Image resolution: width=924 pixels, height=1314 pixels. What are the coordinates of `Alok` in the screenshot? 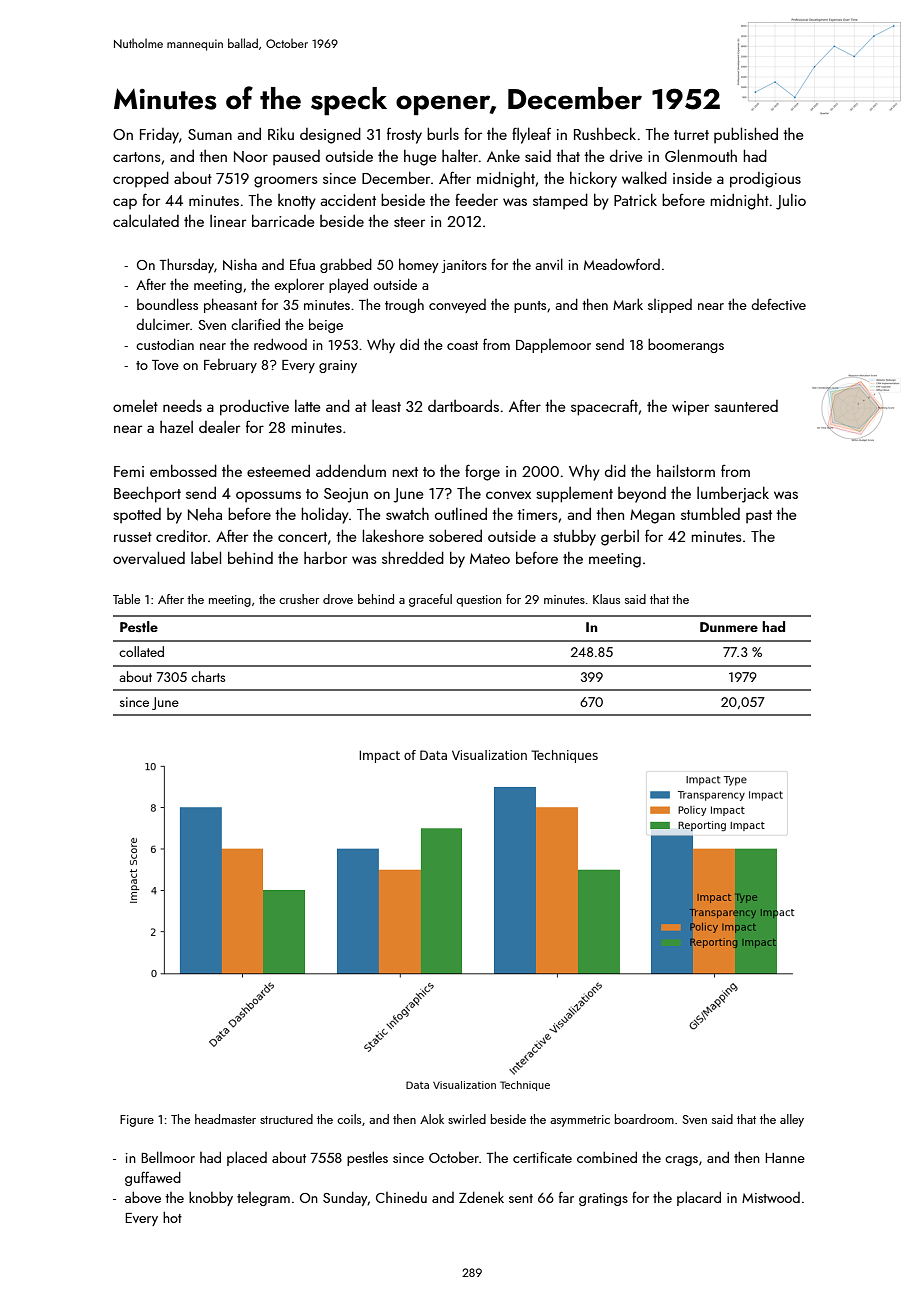 It's located at (432, 1119).
